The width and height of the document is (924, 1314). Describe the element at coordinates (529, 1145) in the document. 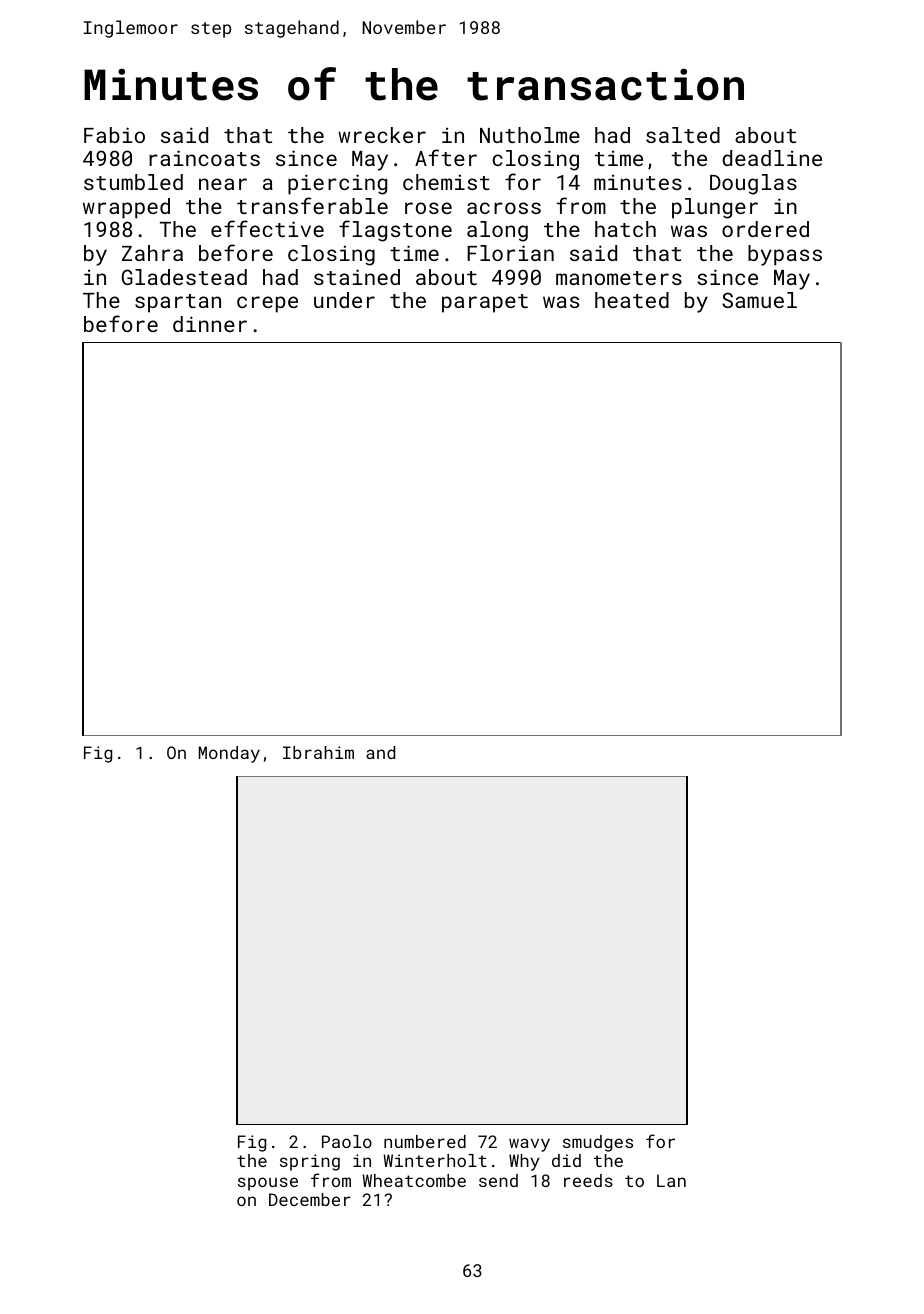

I see `wavy` at that location.
